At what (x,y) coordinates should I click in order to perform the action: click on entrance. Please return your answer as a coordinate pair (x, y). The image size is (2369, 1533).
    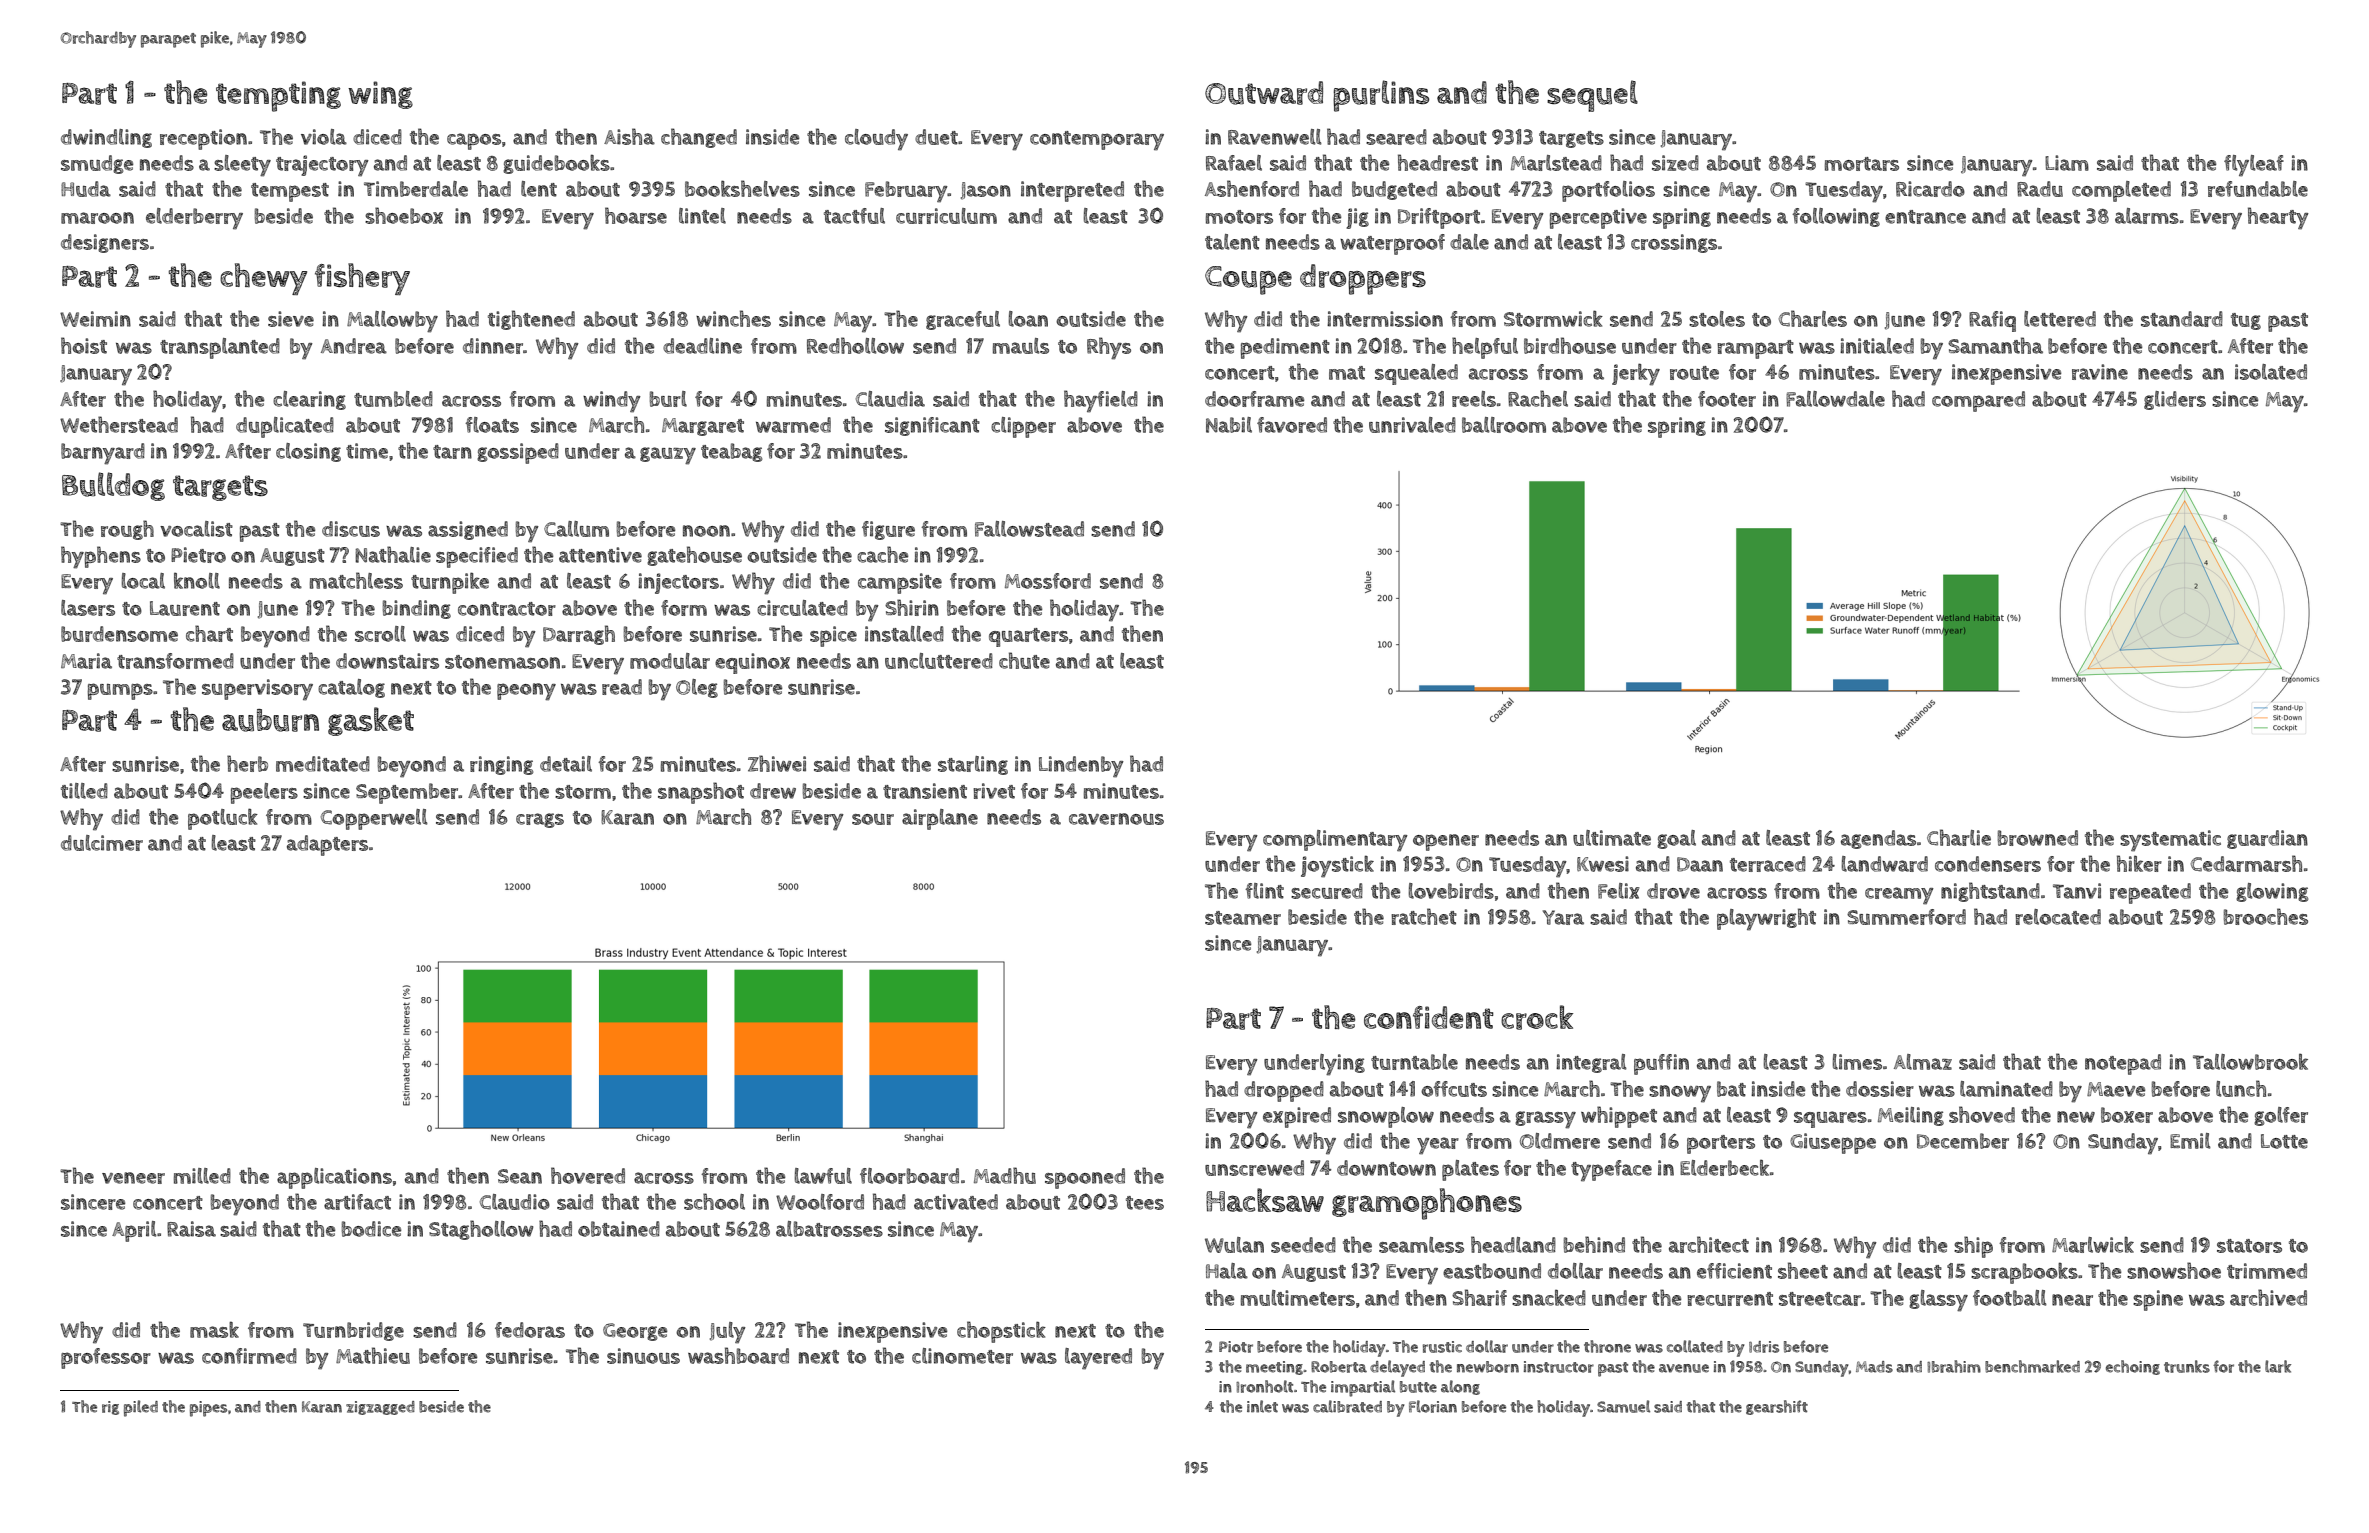
    Looking at the image, I should click on (1925, 217).
